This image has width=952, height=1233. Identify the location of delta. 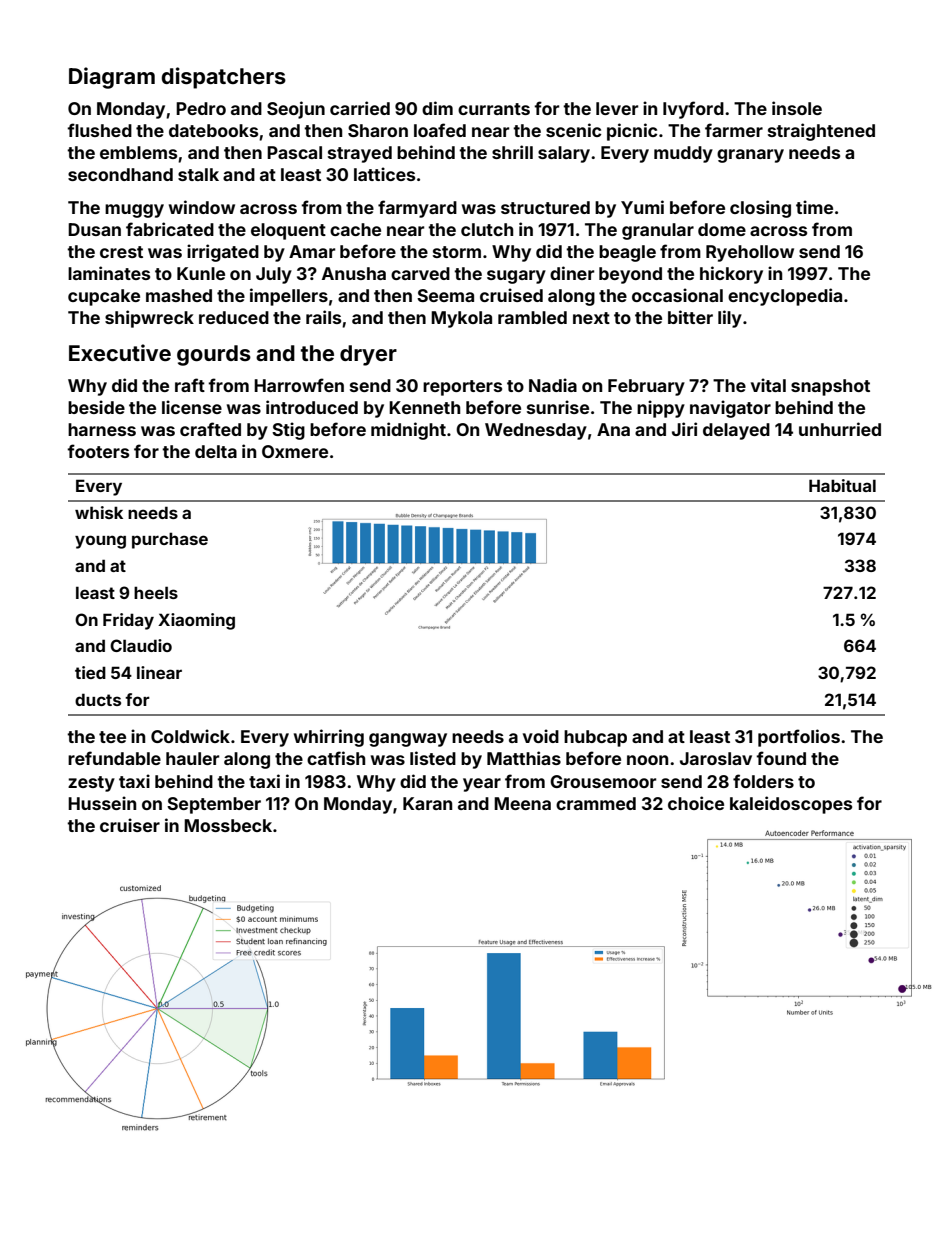
(216, 451).
